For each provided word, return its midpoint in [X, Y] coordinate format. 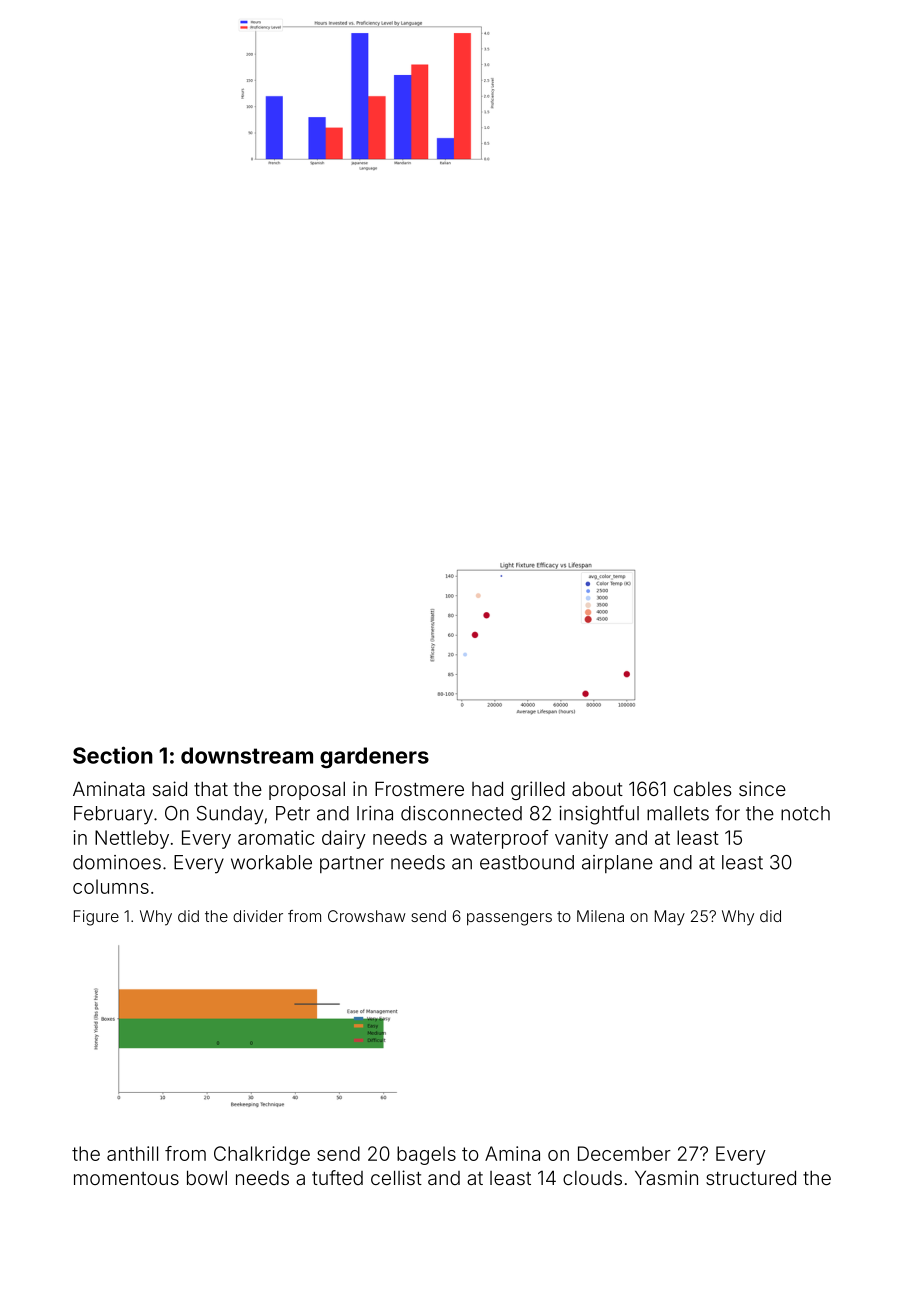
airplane [617, 864]
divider [258, 916]
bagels [426, 1155]
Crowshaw [367, 916]
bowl [207, 1177]
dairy [344, 839]
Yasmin [666, 1177]
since [762, 788]
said [170, 788]
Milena [600, 916]
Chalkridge [262, 1155]
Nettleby [132, 839]
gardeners [374, 757]
